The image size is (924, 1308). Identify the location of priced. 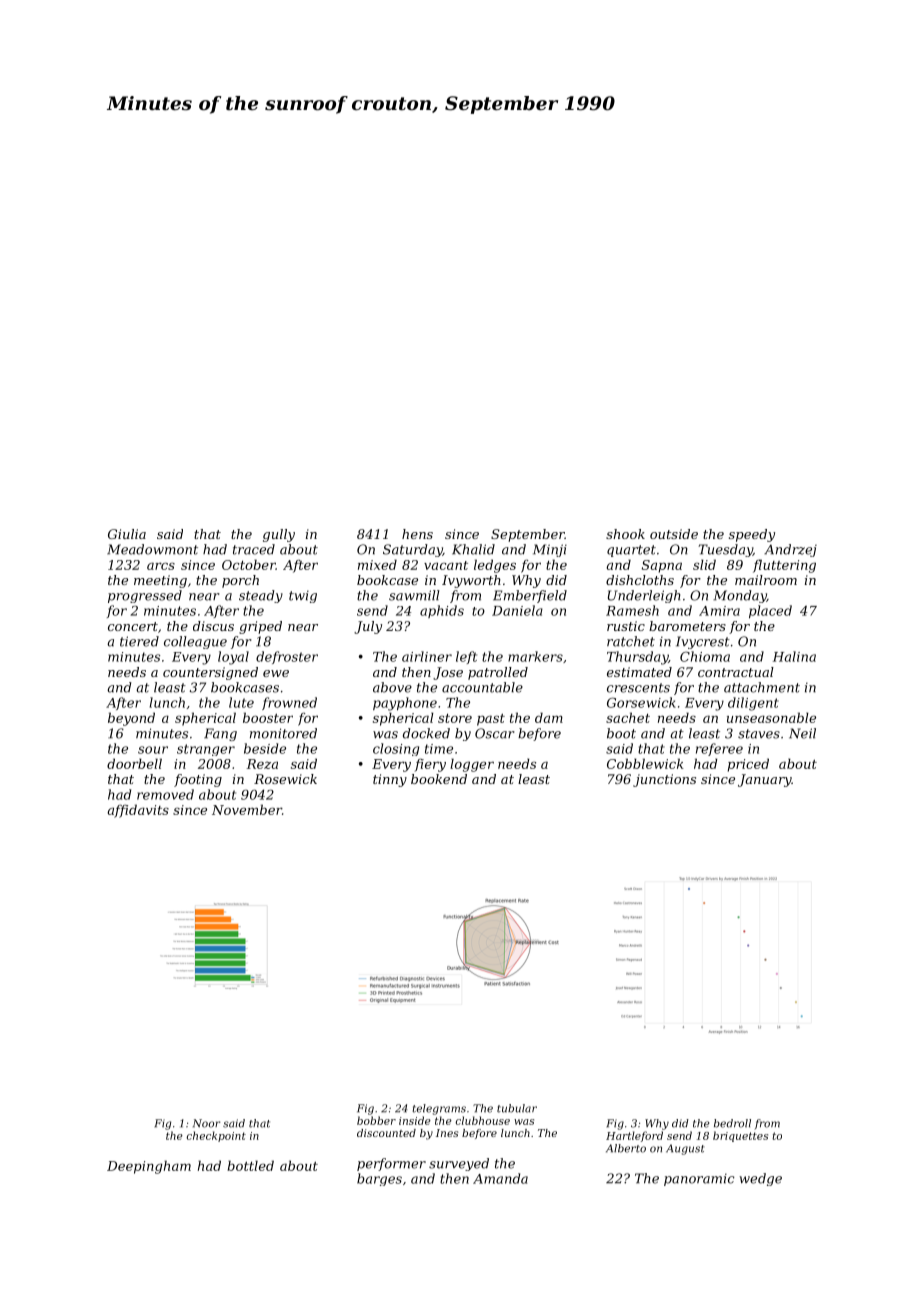
(748, 765).
